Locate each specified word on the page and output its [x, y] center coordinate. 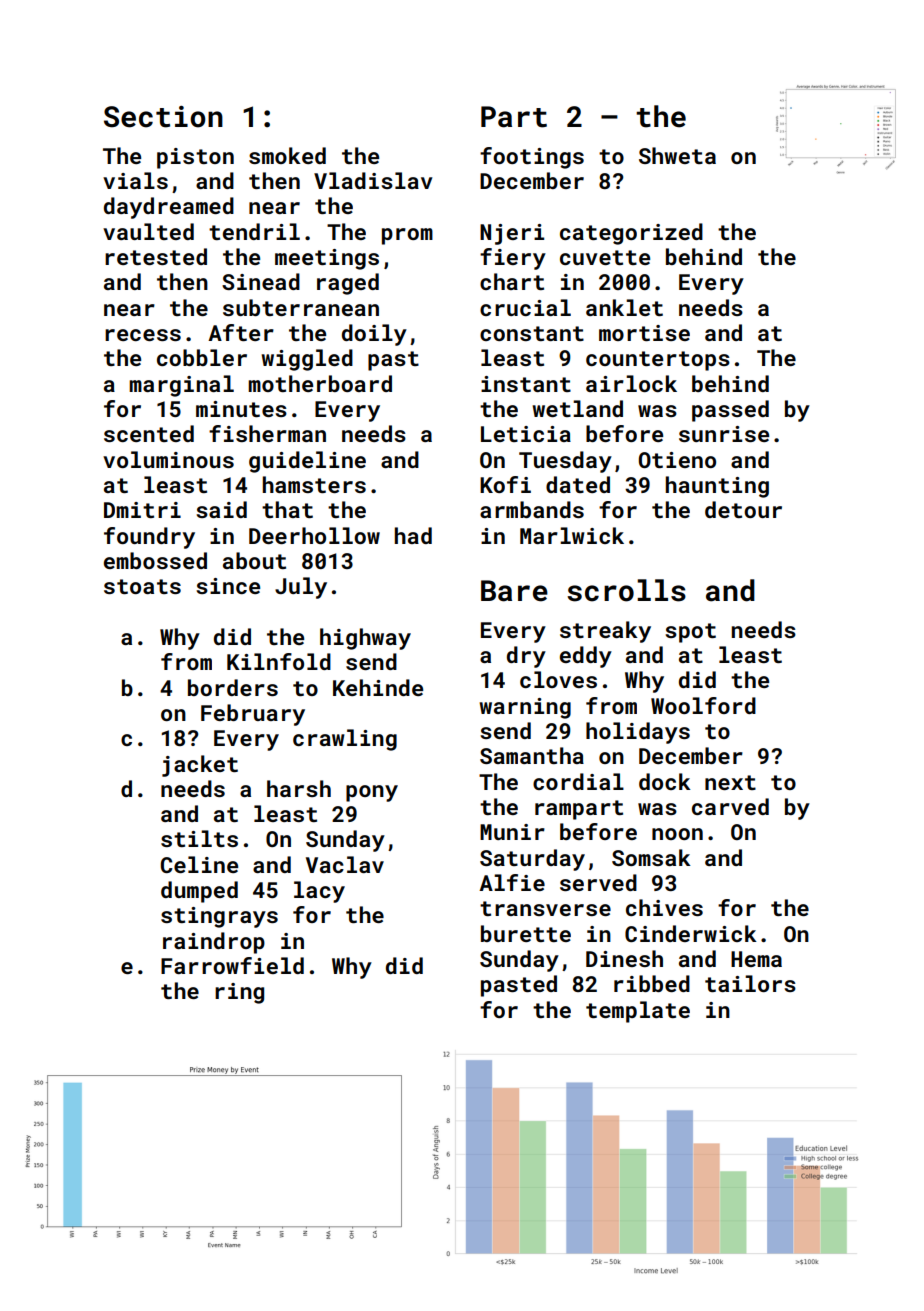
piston [195, 158]
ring [239, 993]
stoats [142, 586]
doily [374, 335]
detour [743, 509]
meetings [327, 259]
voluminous [168, 459]
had [413, 535]
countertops [658, 361]
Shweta [677, 155]
